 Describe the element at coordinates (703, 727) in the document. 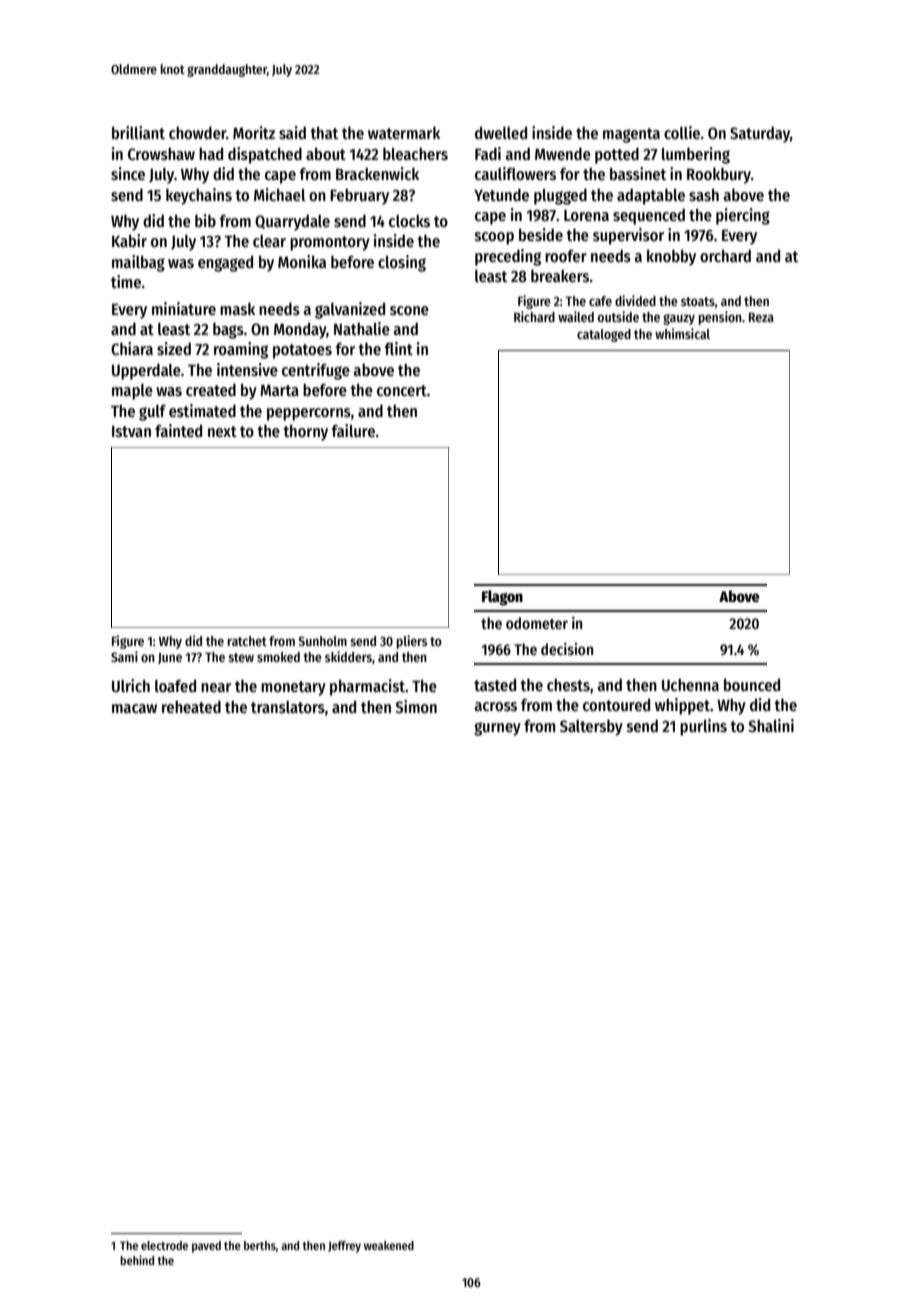

I see `purlins` at that location.
